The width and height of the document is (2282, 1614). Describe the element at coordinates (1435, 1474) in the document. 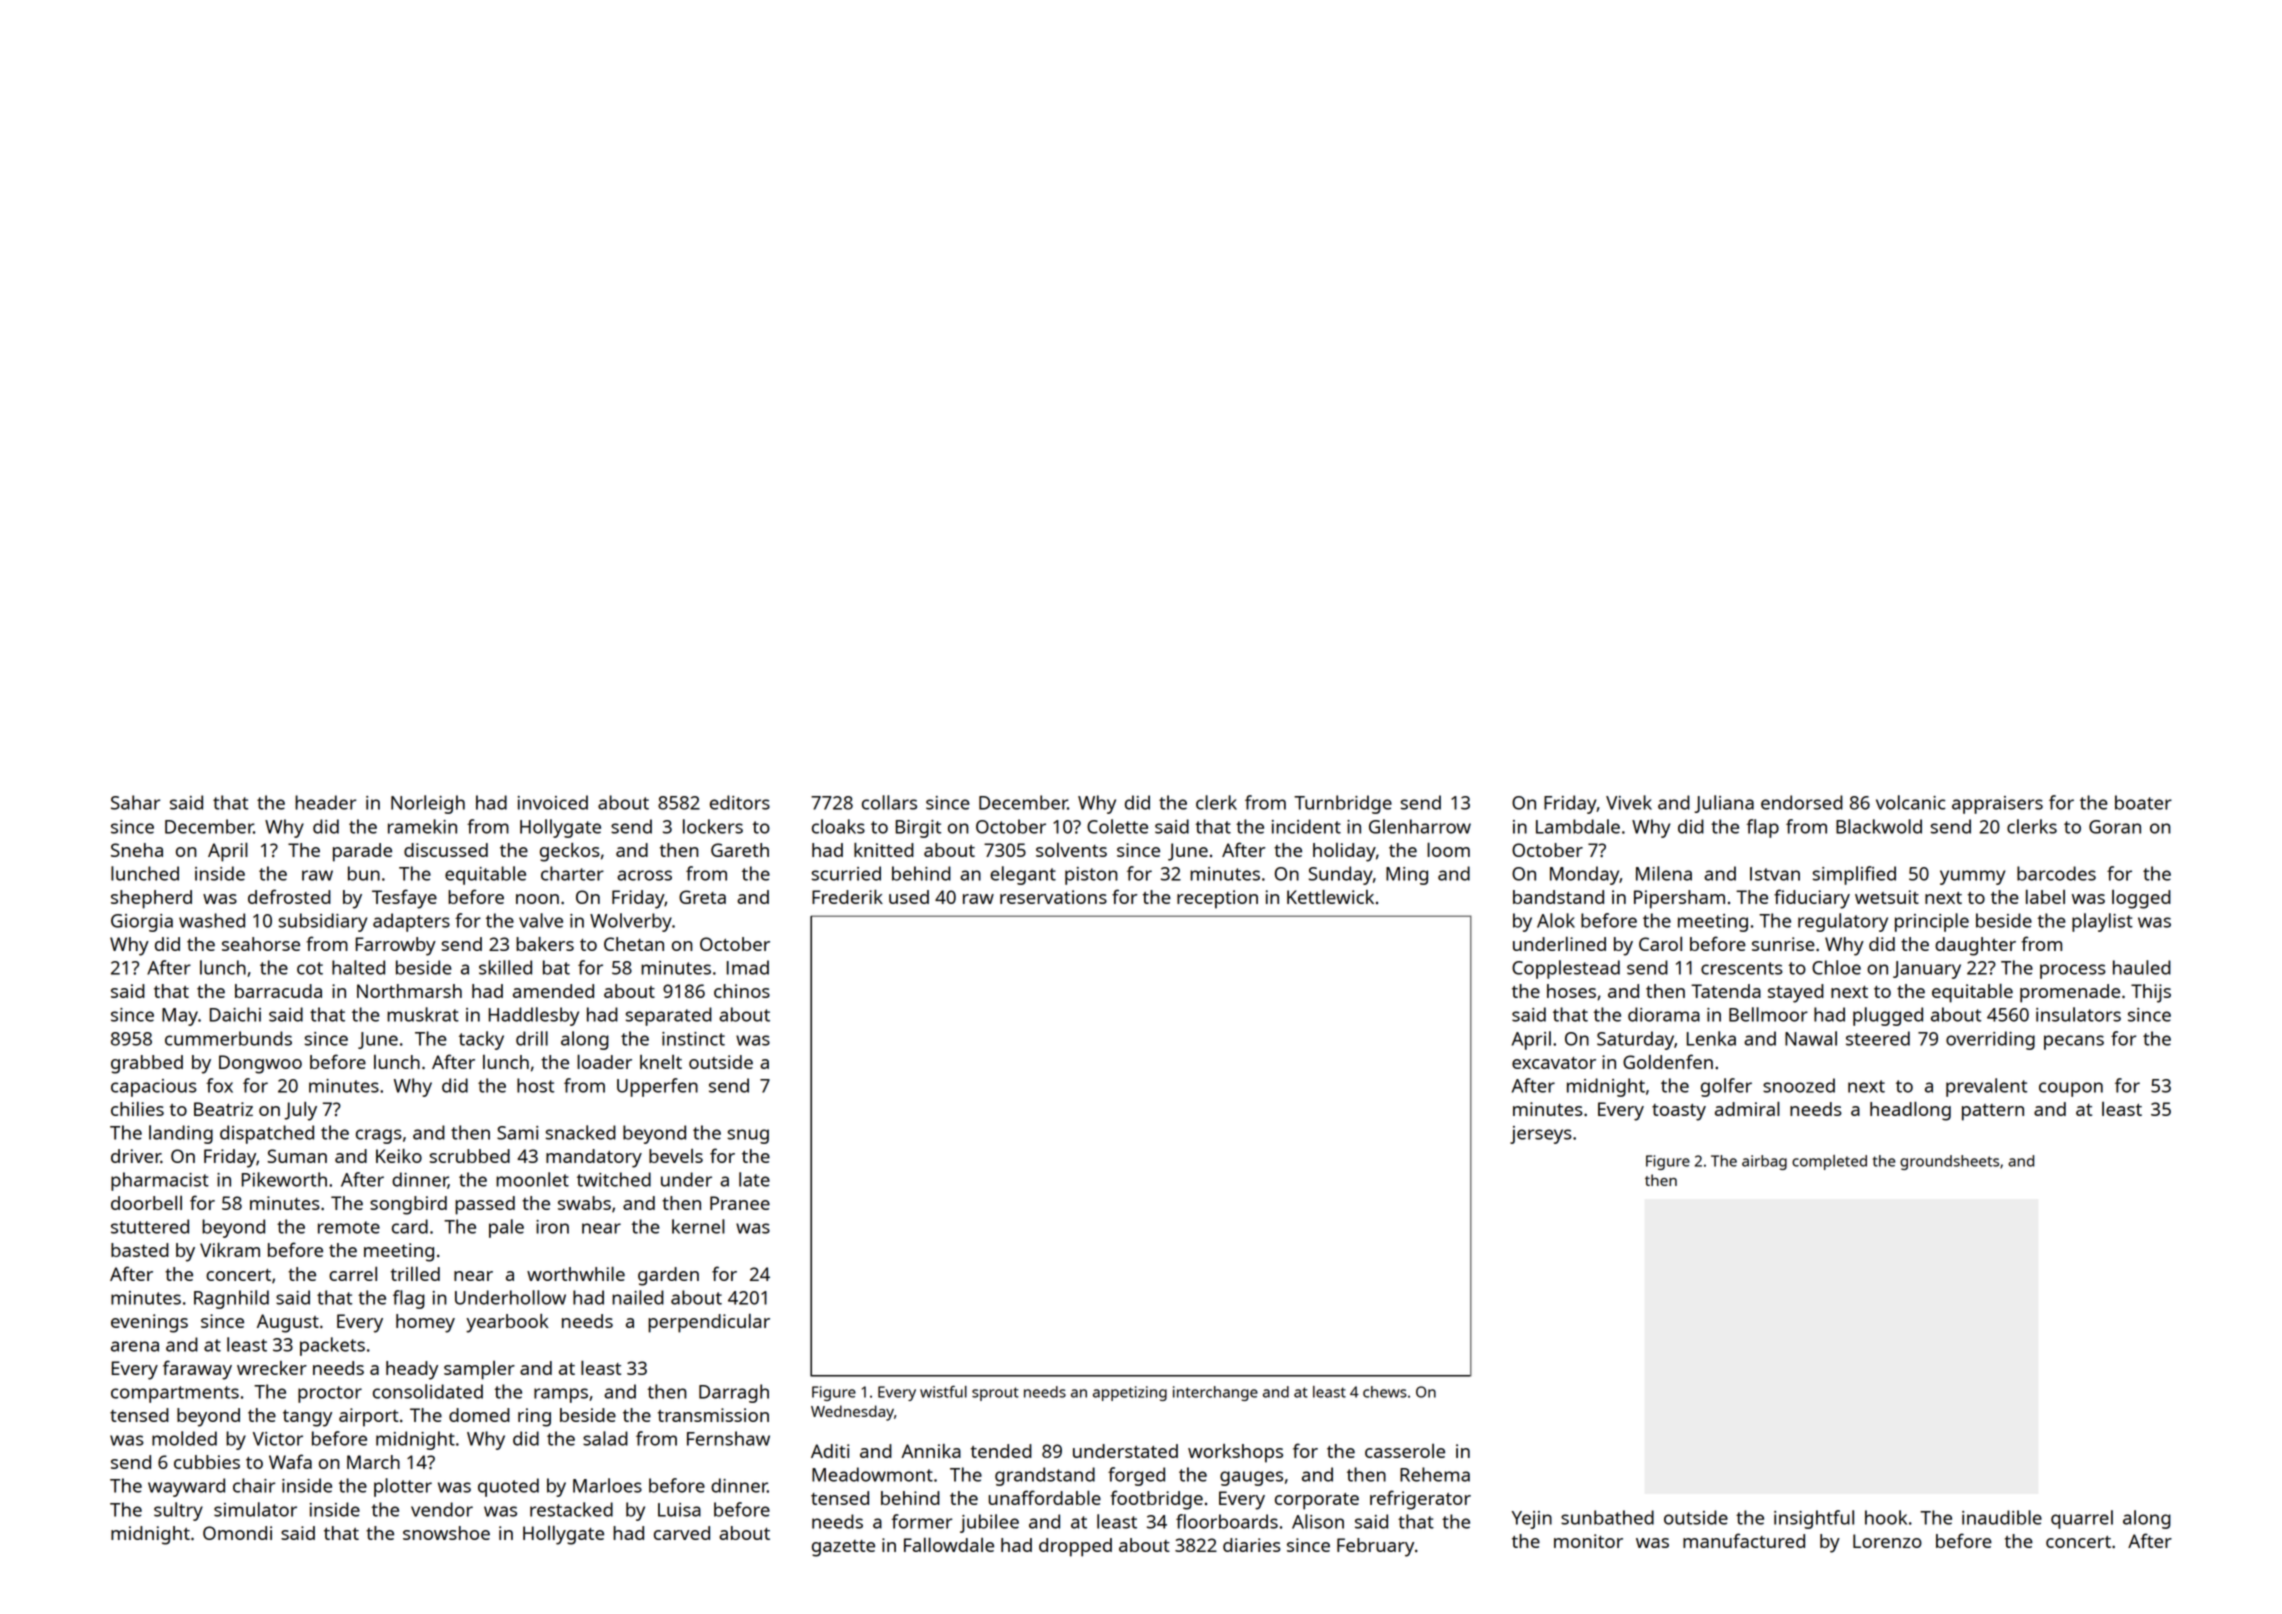

I see `Rehema` at that location.
